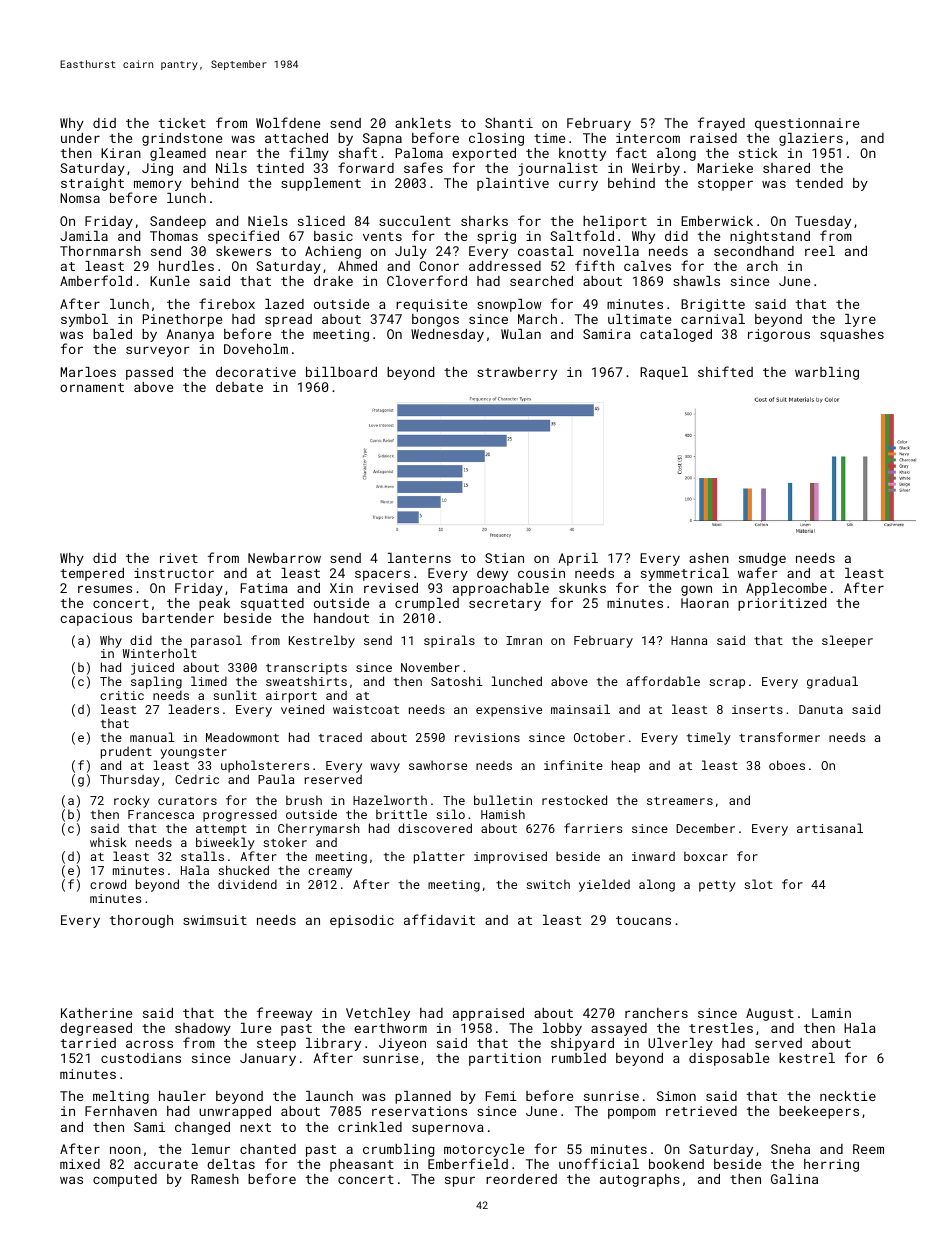  What do you see at coordinates (284, 558) in the screenshot?
I see `Newbarrow` at bounding box center [284, 558].
